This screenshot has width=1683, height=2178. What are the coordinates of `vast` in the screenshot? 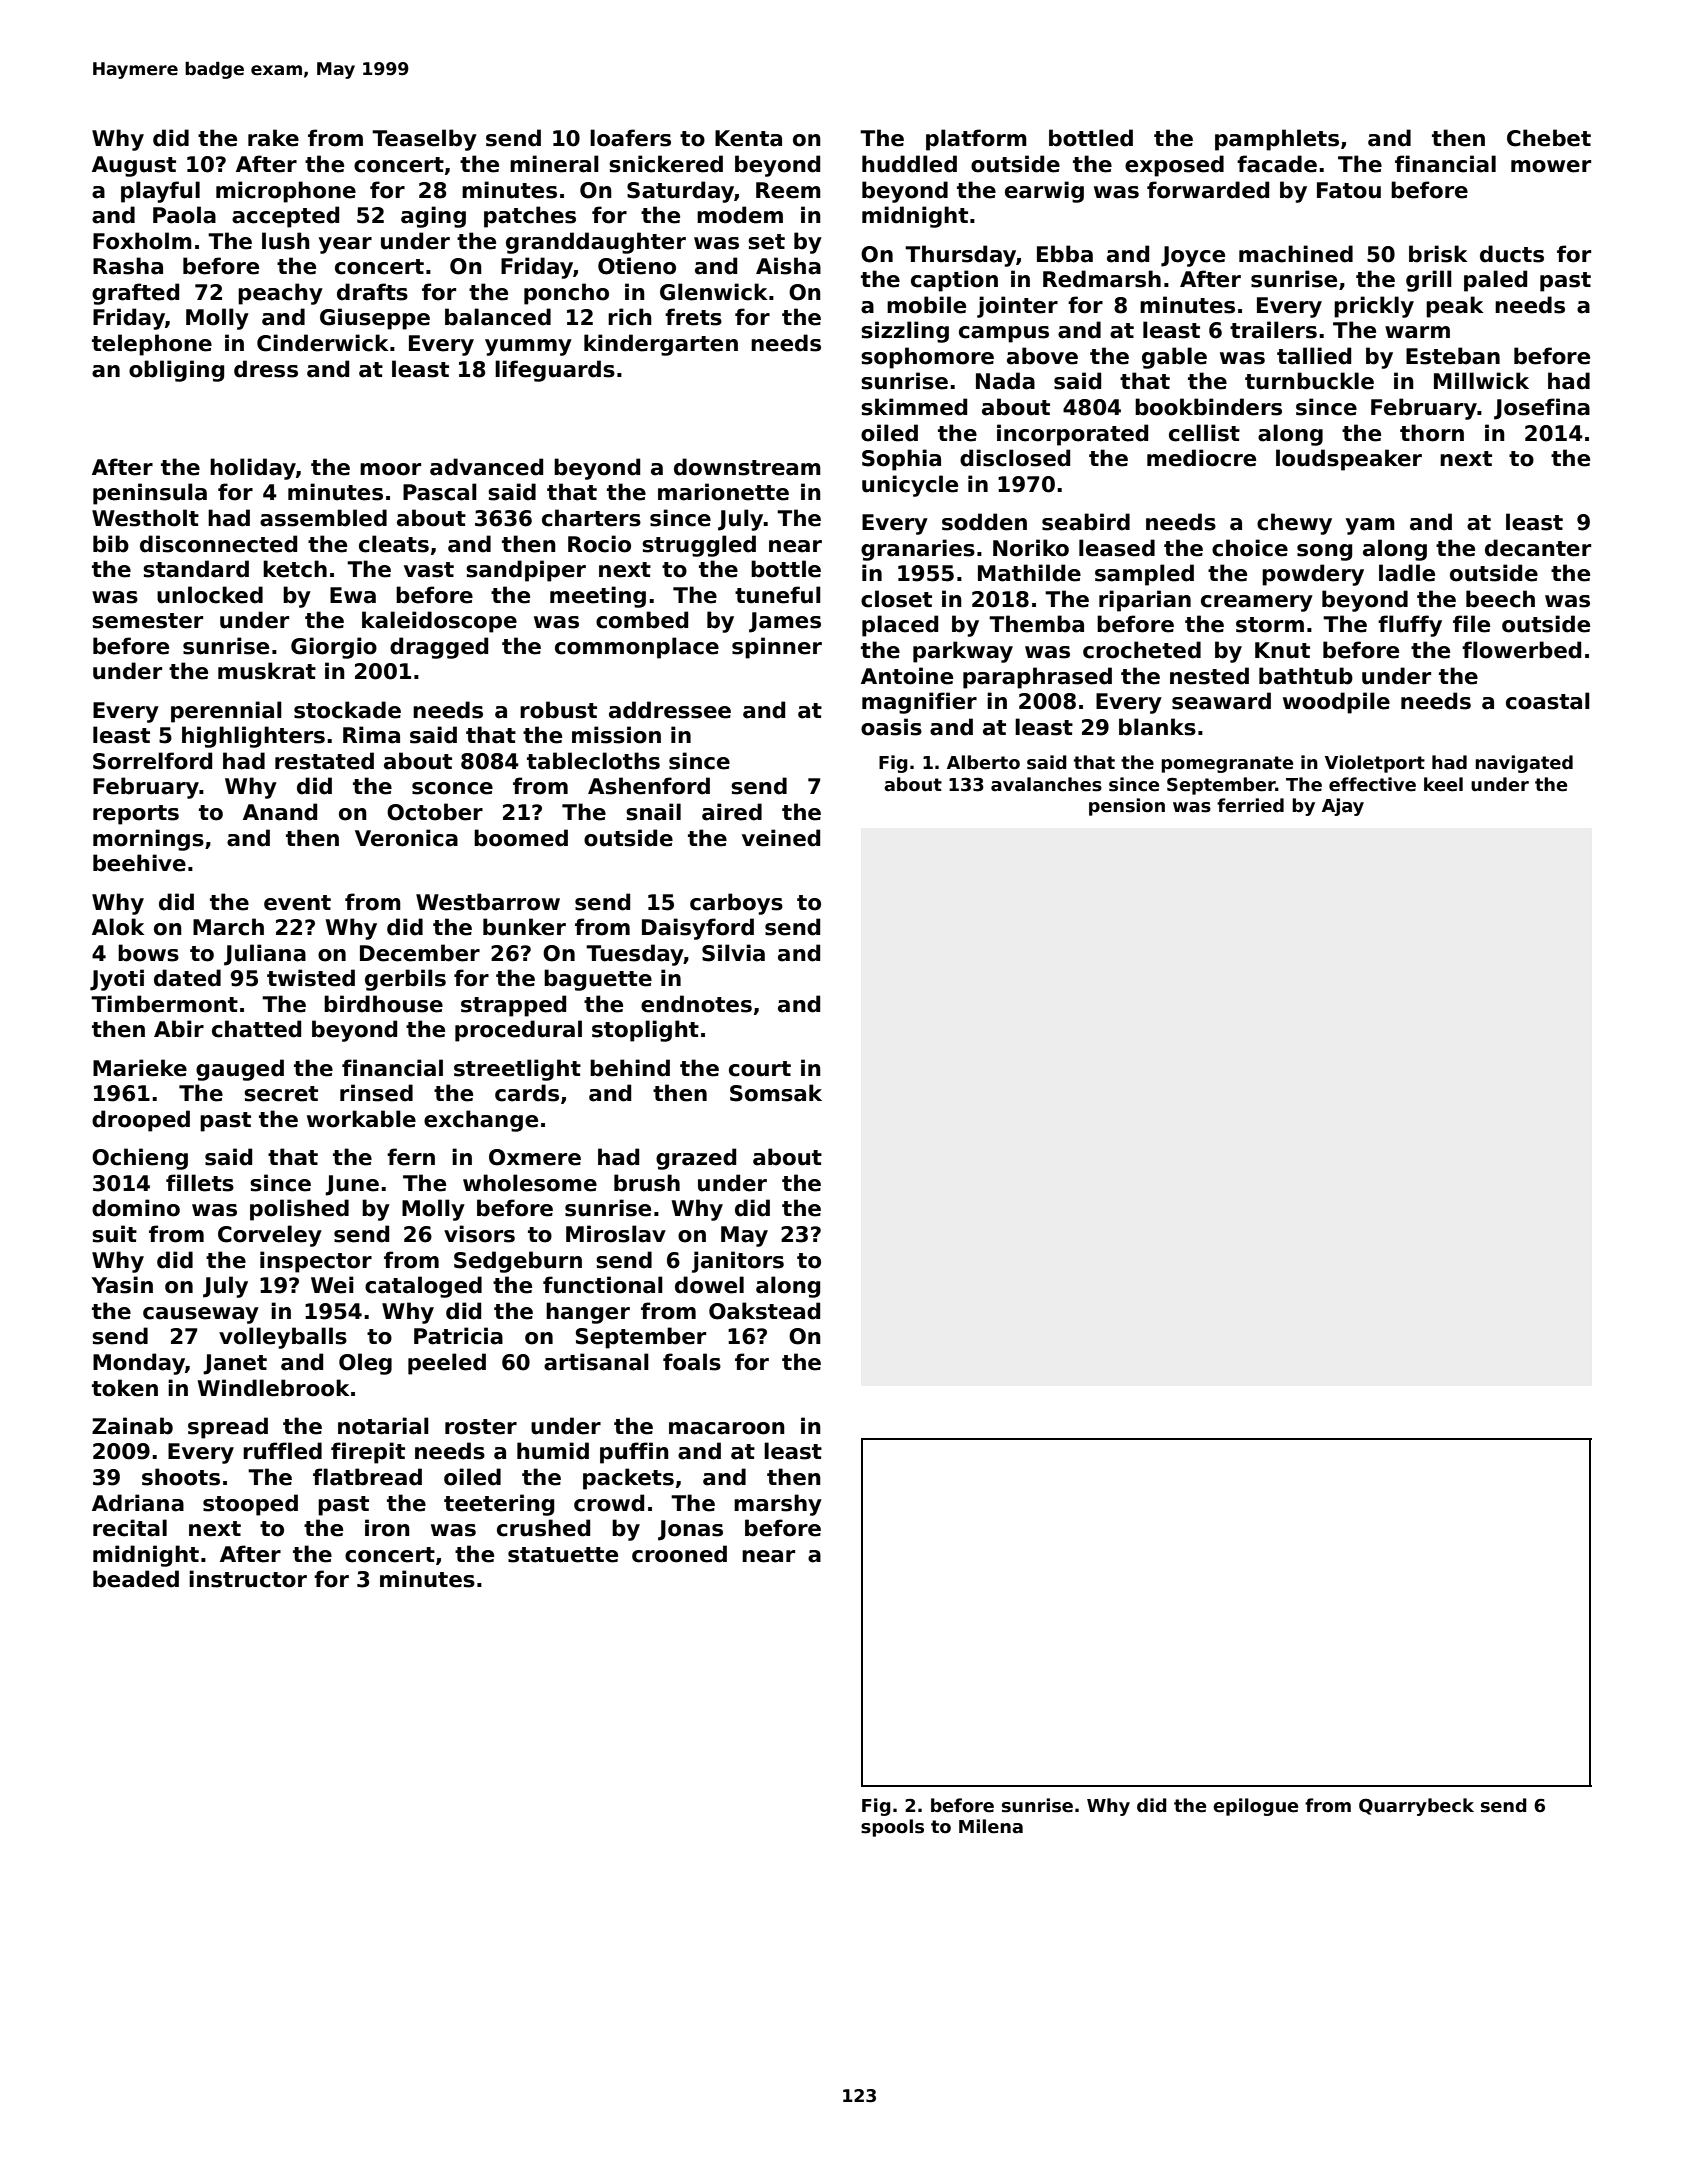 It's located at (429, 570).
